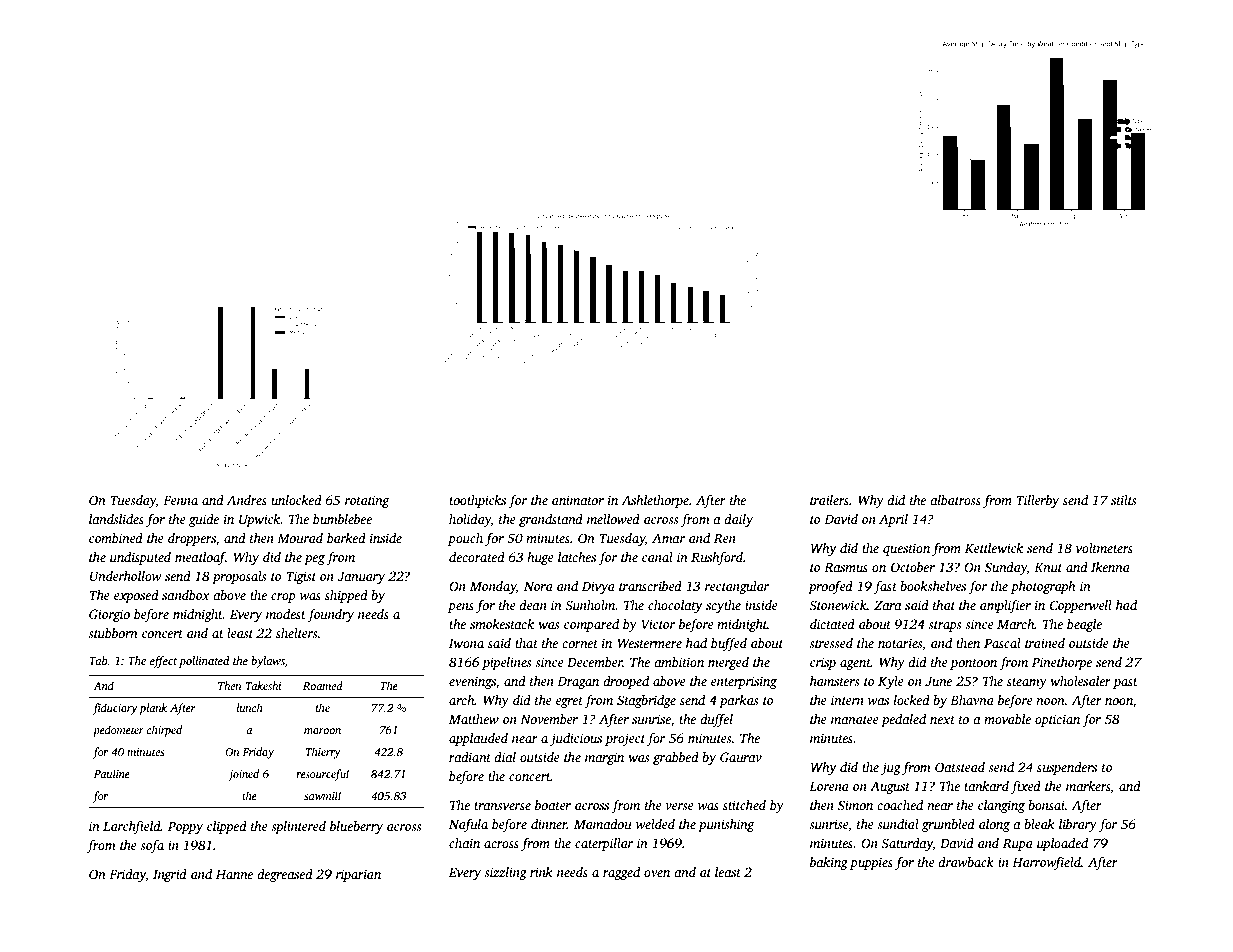 The image size is (1233, 952). Describe the element at coordinates (994, 548) in the document. I see `Kettlewick` at that location.
